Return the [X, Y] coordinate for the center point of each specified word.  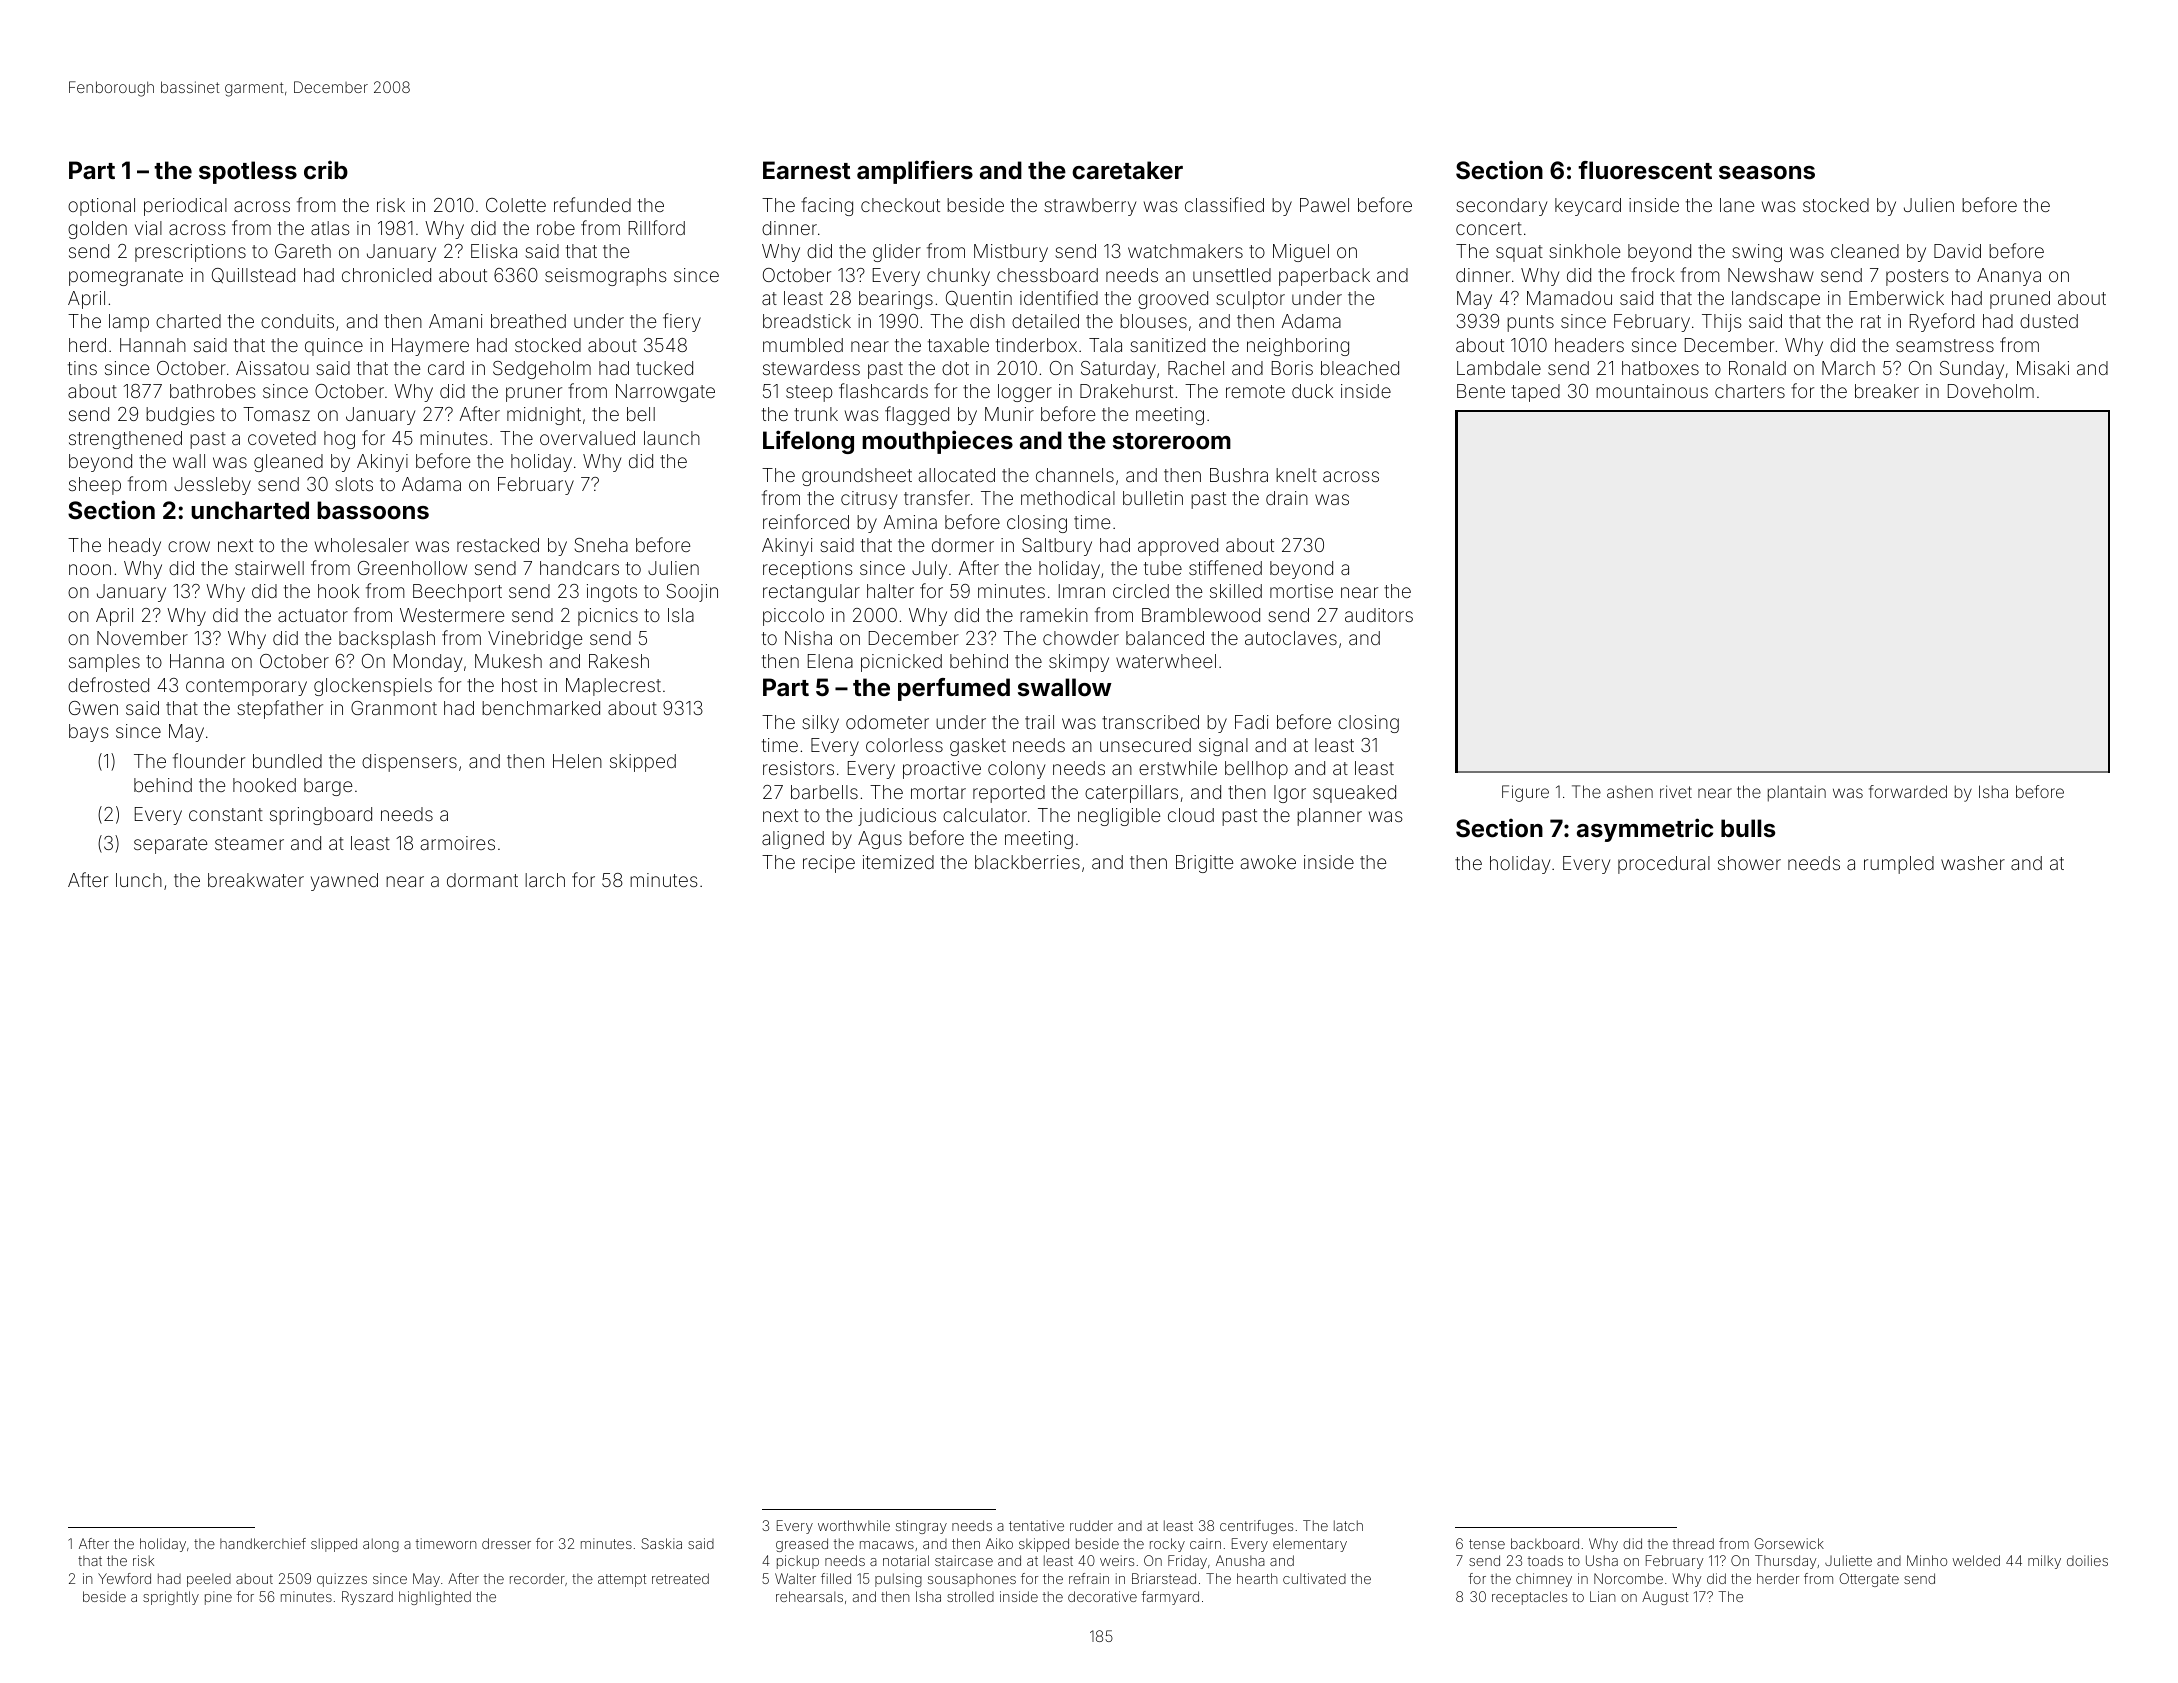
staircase [964, 1560]
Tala [1105, 345]
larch [545, 880]
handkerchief [263, 1543]
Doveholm [1991, 391]
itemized [898, 862]
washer [1973, 863]
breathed [528, 321]
